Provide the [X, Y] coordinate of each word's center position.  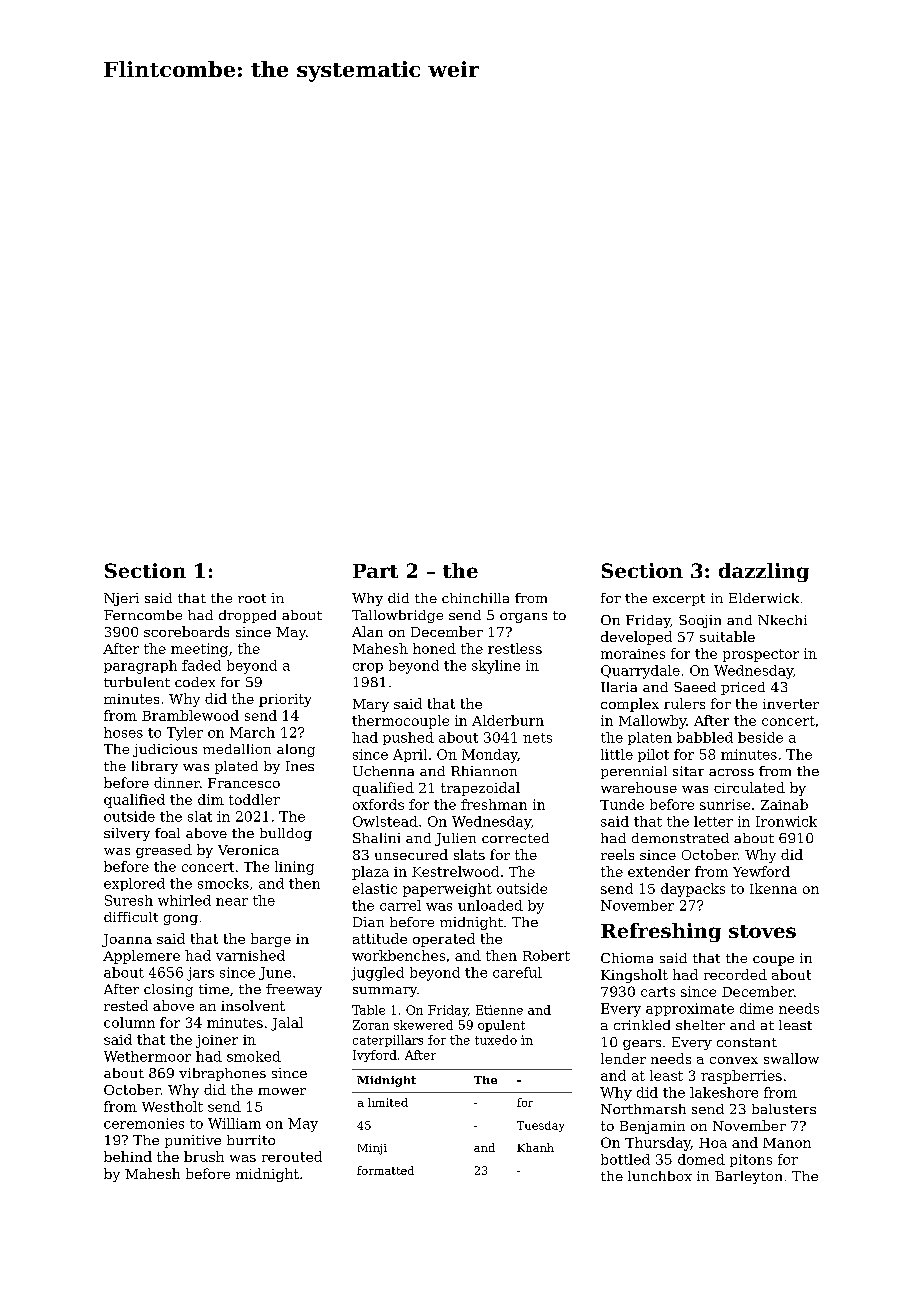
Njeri [121, 599]
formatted [385, 1170]
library [155, 767]
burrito [251, 1140]
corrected [515, 838]
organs [523, 618]
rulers [684, 703]
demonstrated [680, 838]
